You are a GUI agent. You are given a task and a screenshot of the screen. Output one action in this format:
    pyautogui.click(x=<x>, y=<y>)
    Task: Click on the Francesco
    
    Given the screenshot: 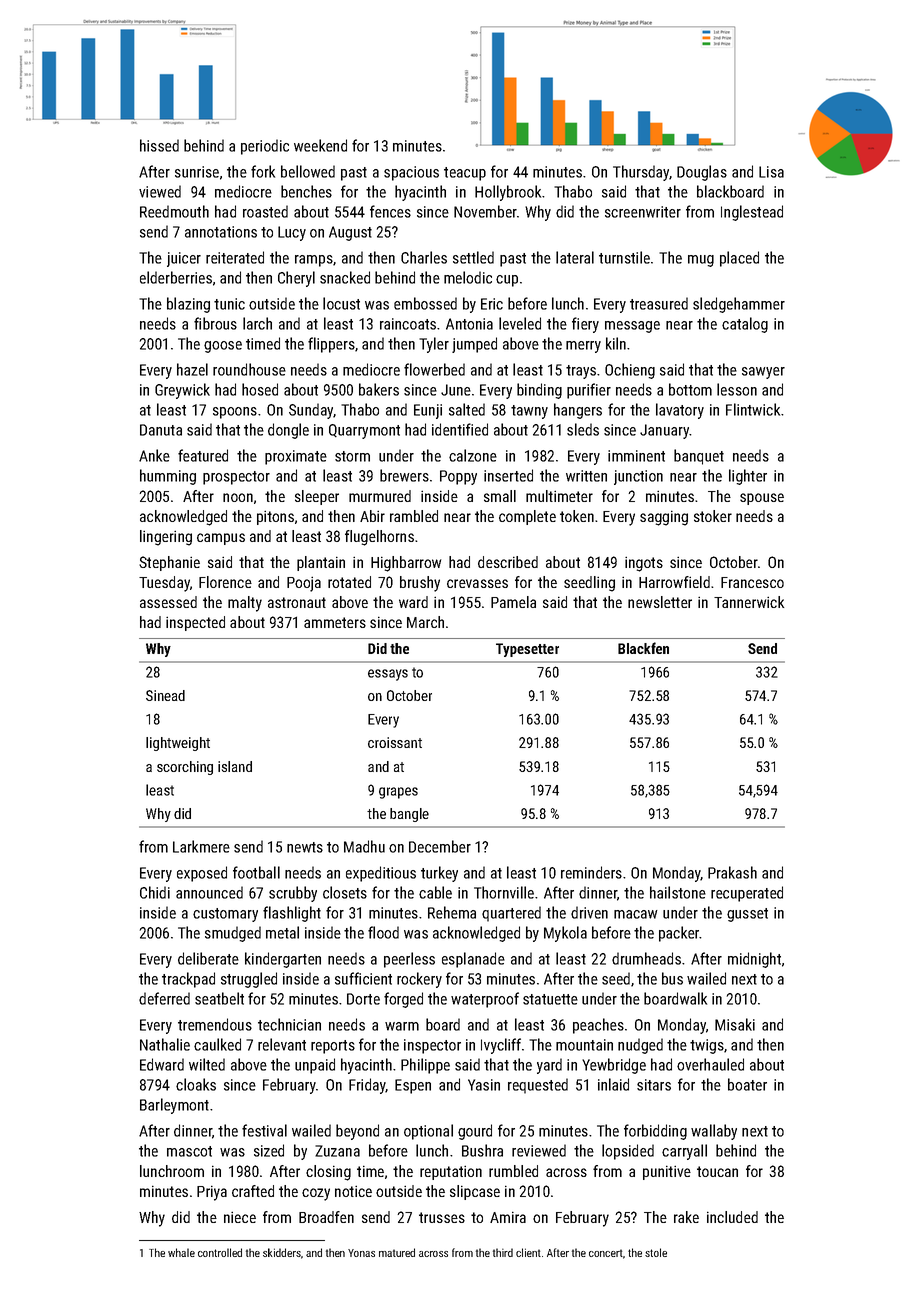 What is the action you would take?
    pyautogui.click(x=752, y=582)
